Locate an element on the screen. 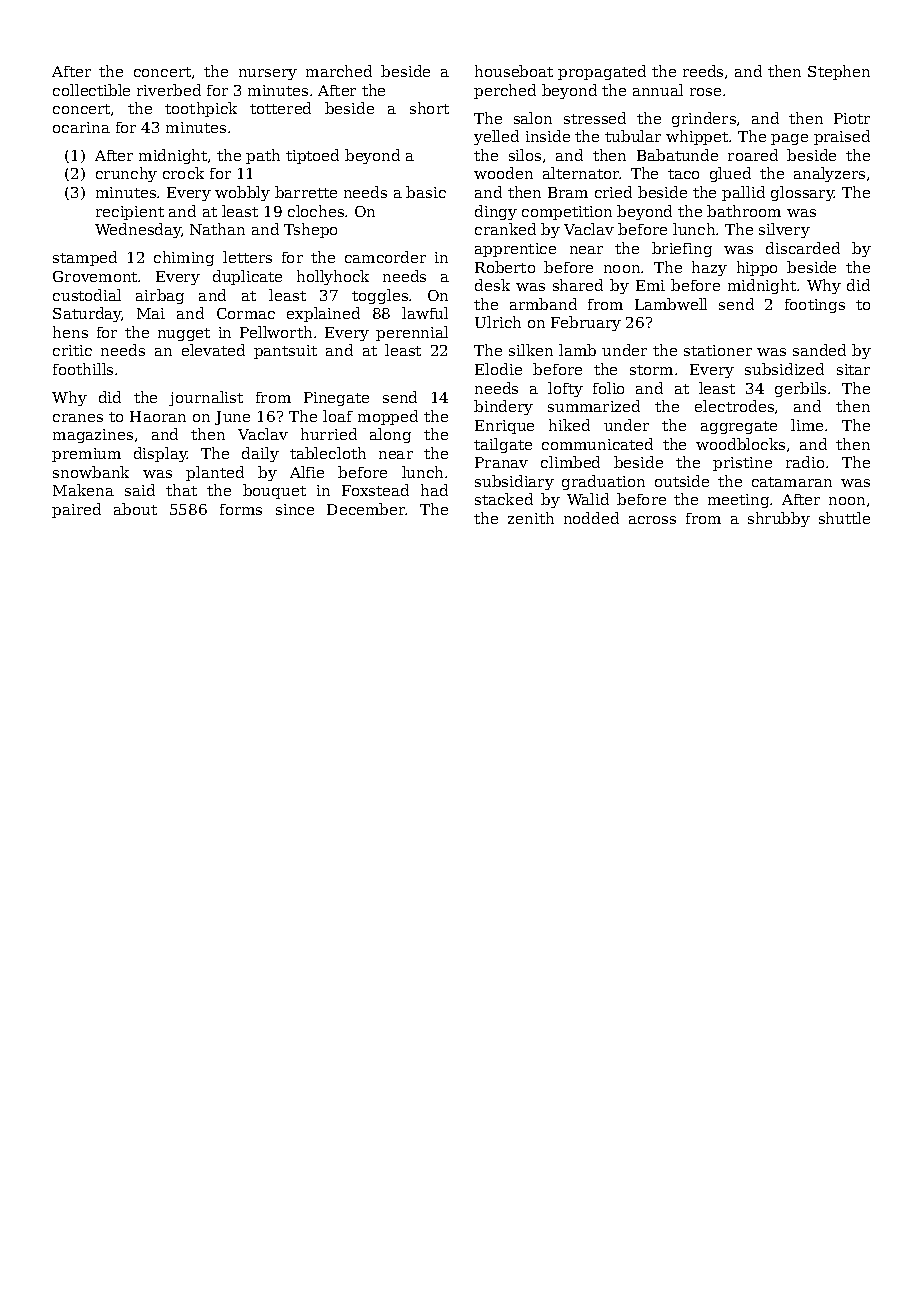 The image size is (924, 1308). discarded is located at coordinates (803, 248).
